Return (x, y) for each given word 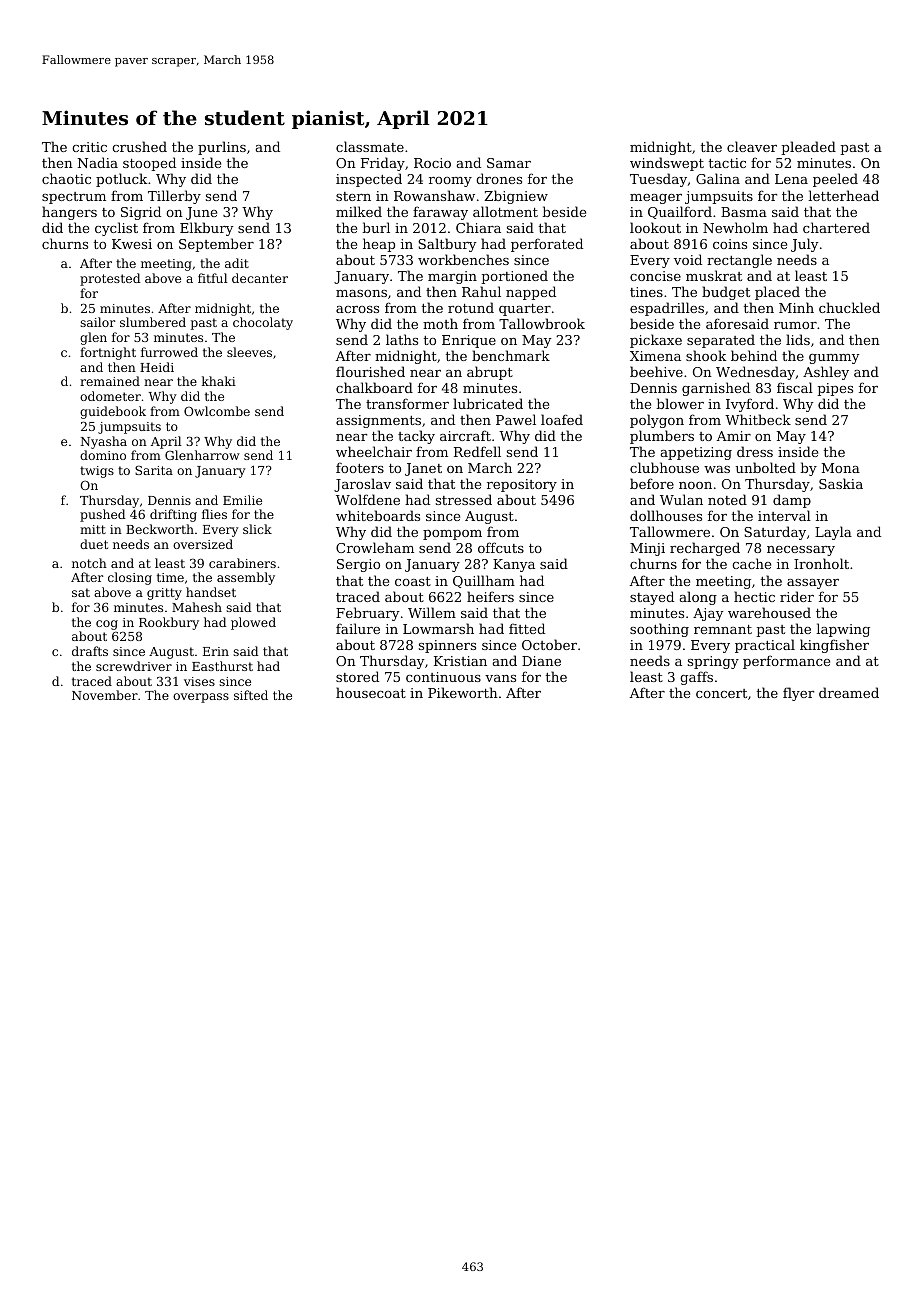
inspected (369, 180)
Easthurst (222, 666)
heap (379, 245)
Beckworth (160, 529)
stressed (464, 499)
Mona (841, 468)
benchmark (511, 355)
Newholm (735, 227)
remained (110, 381)
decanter (260, 278)
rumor (795, 325)
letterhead (843, 195)
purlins (222, 148)
